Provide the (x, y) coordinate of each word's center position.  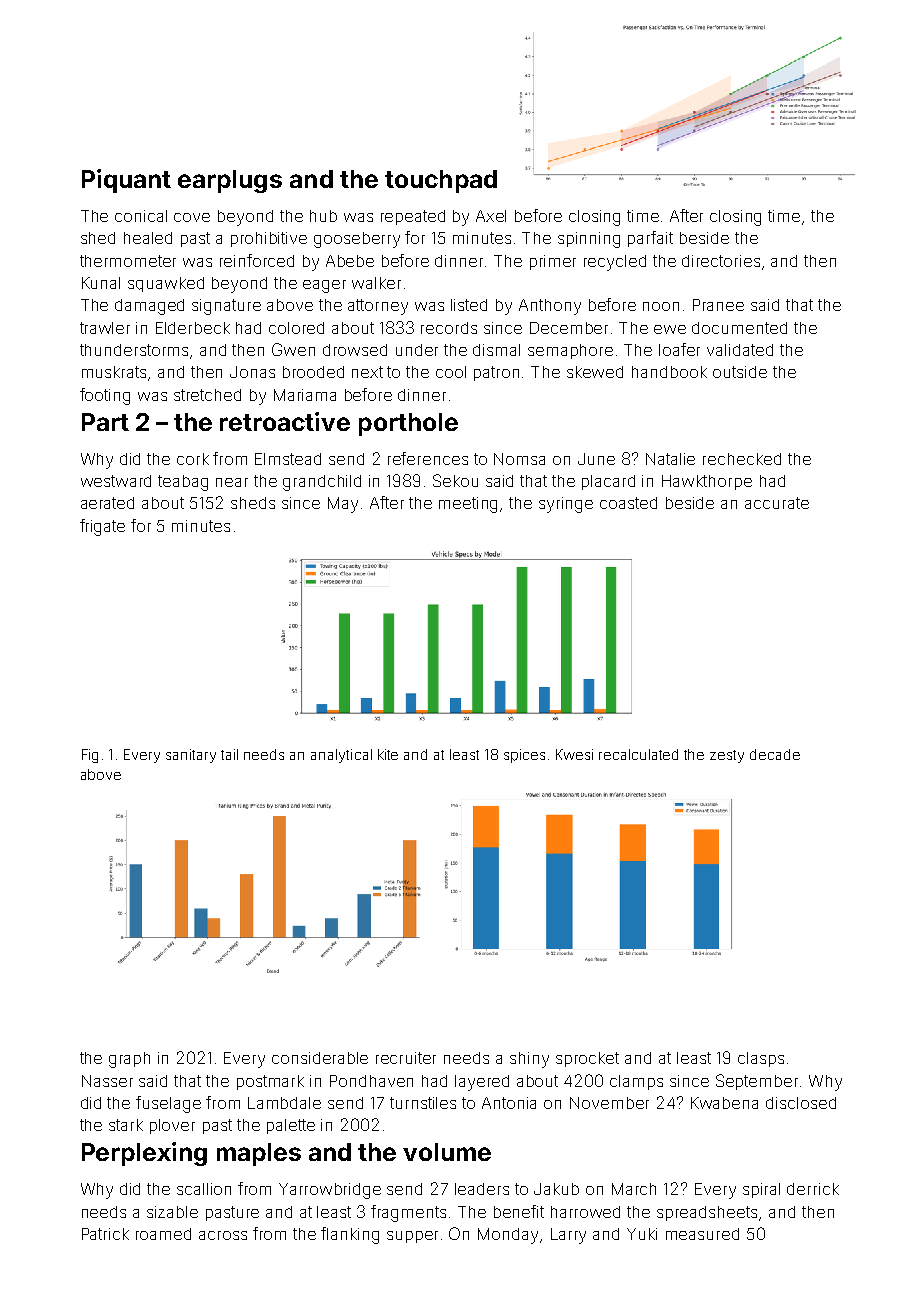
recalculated (638, 754)
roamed (163, 1234)
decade (775, 754)
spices (524, 756)
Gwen (293, 349)
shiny (529, 1060)
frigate (102, 527)
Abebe (350, 261)
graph (129, 1060)
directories (721, 261)
